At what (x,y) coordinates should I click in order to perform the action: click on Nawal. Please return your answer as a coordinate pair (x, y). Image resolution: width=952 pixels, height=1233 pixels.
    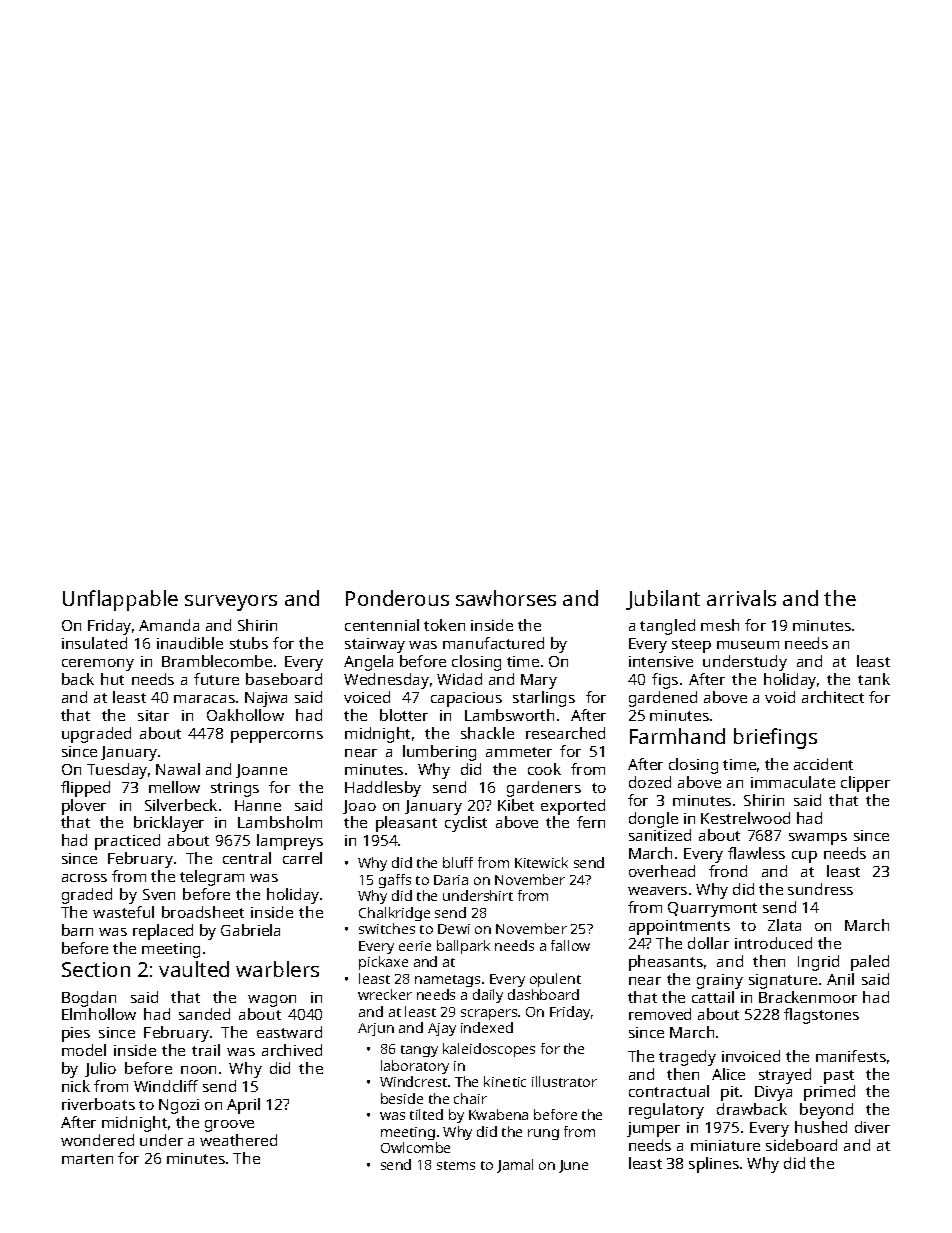
    Looking at the image, I should click on (178, 769).
